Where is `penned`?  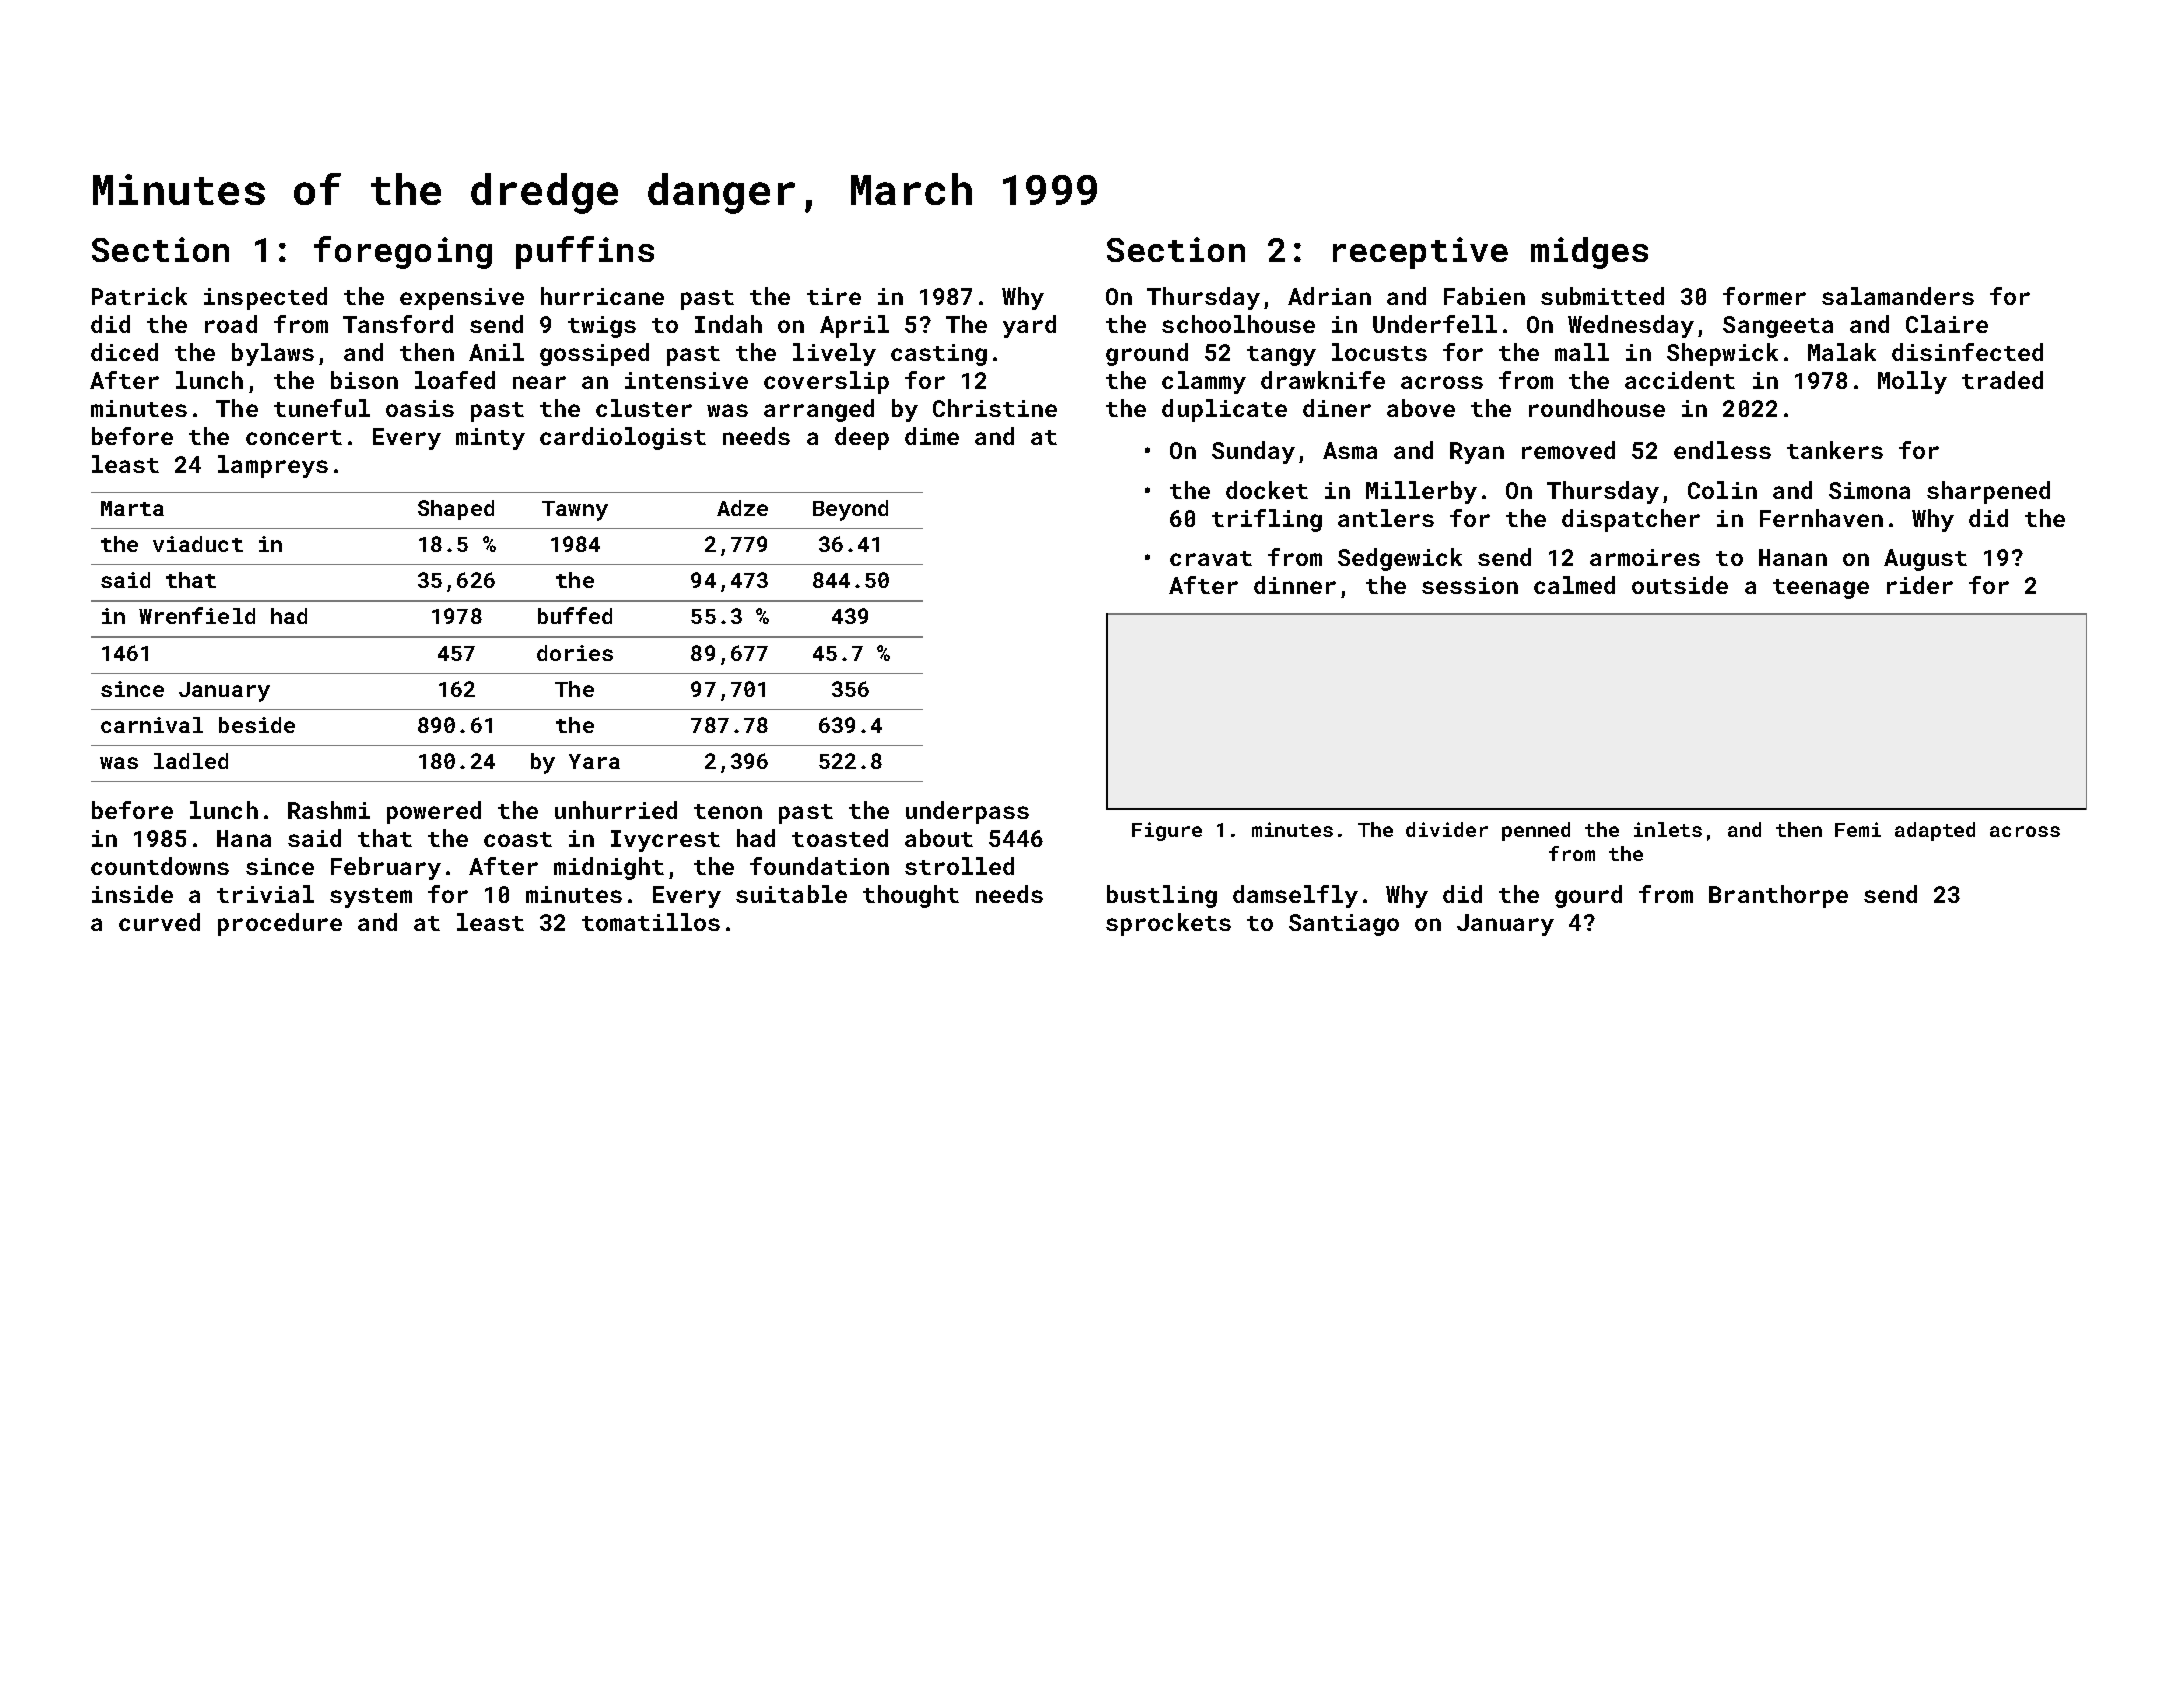 penned is located at coordinates (1536, 831).
